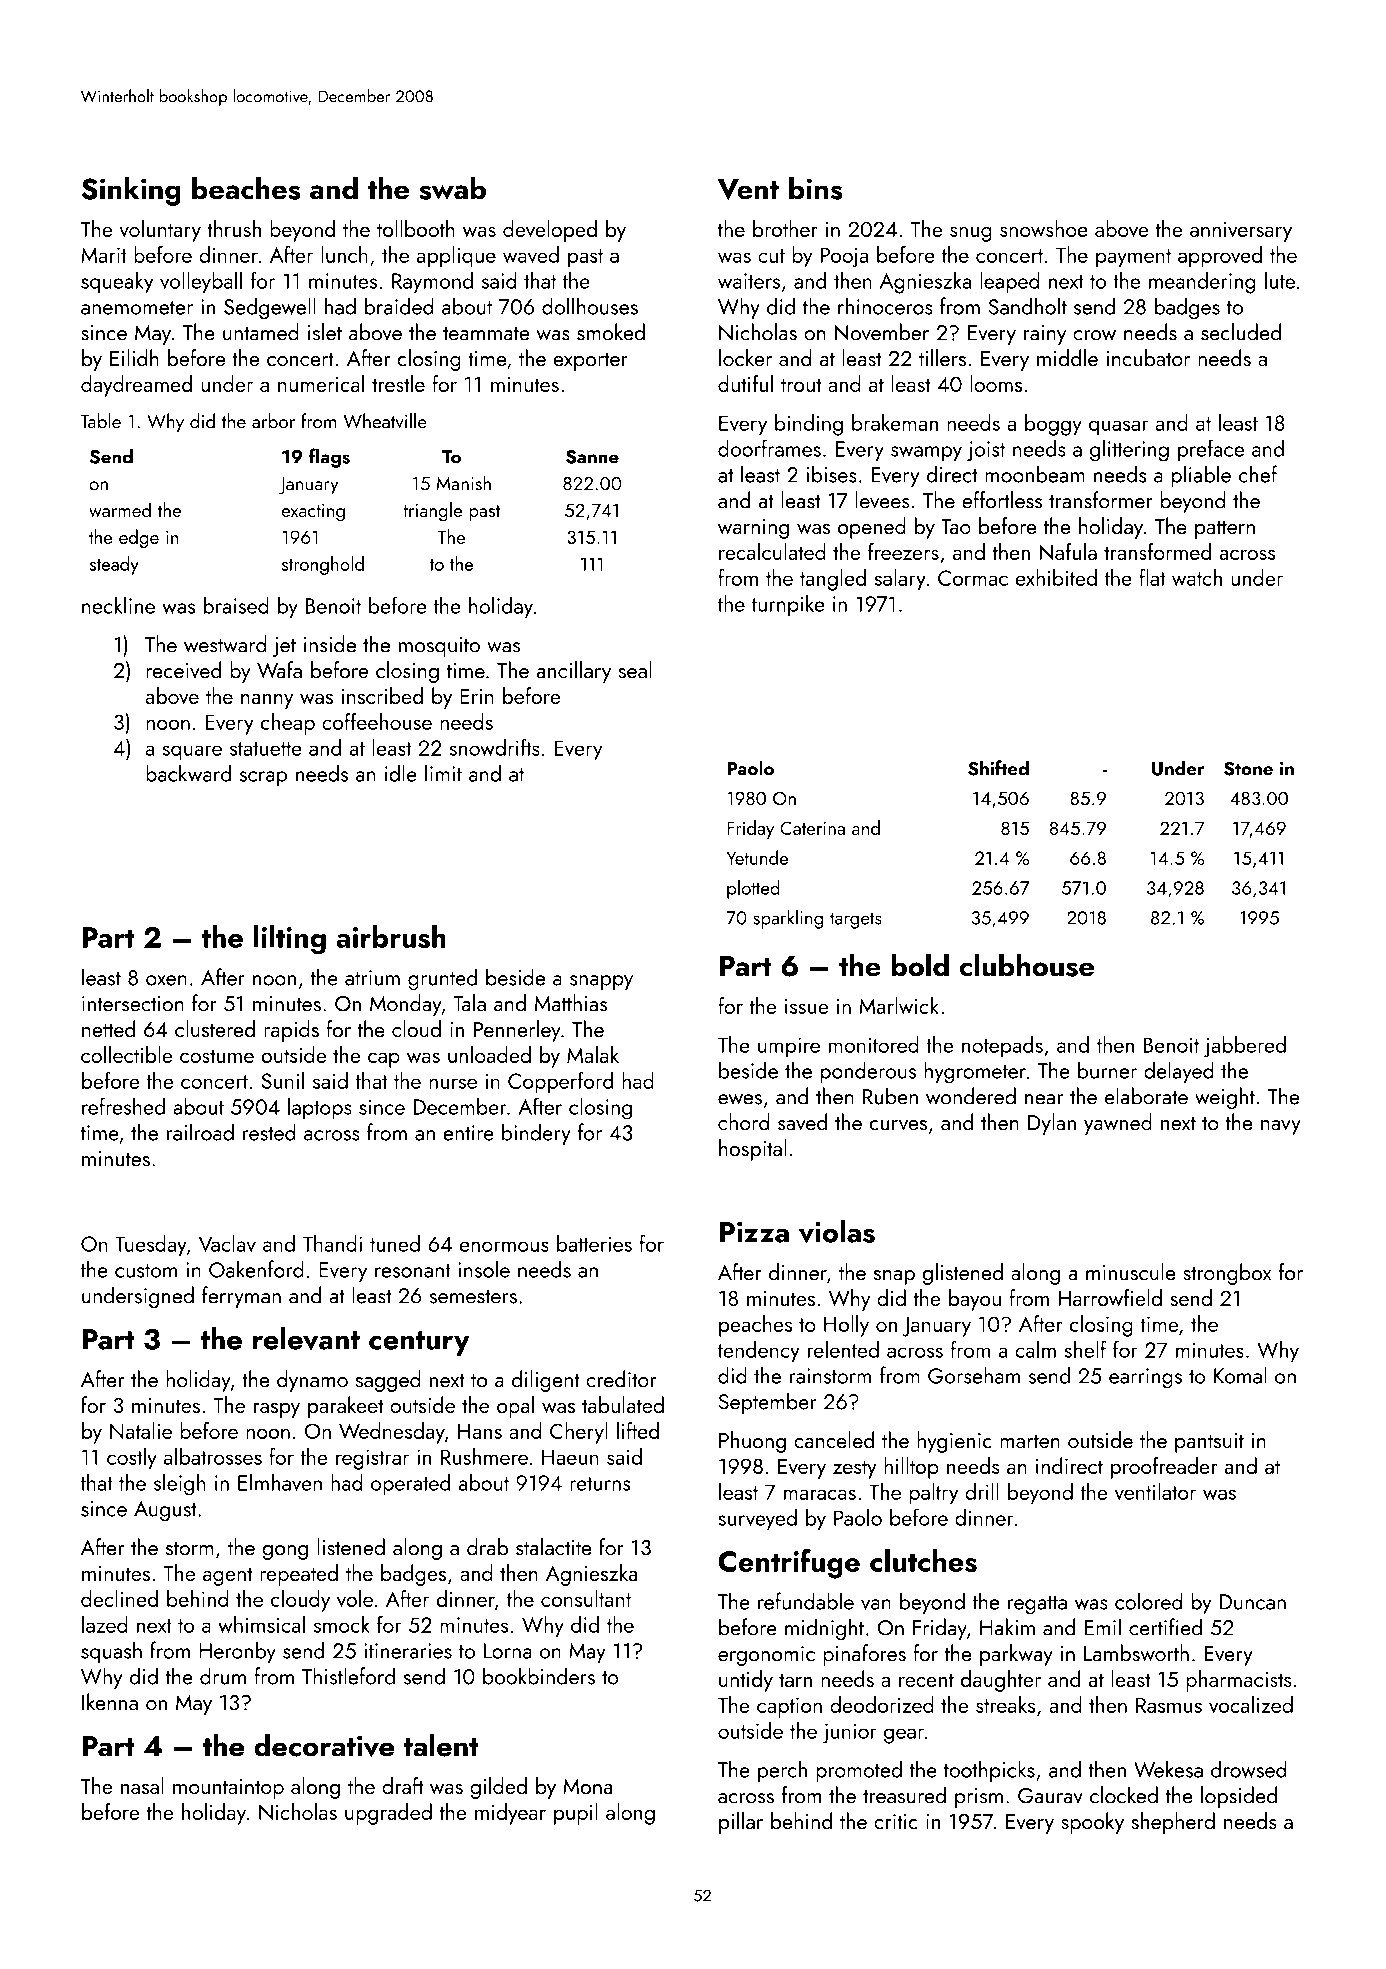  Describe the element at coordinates (594, 1243) in the screenshot. I see `batteries` at that location.
